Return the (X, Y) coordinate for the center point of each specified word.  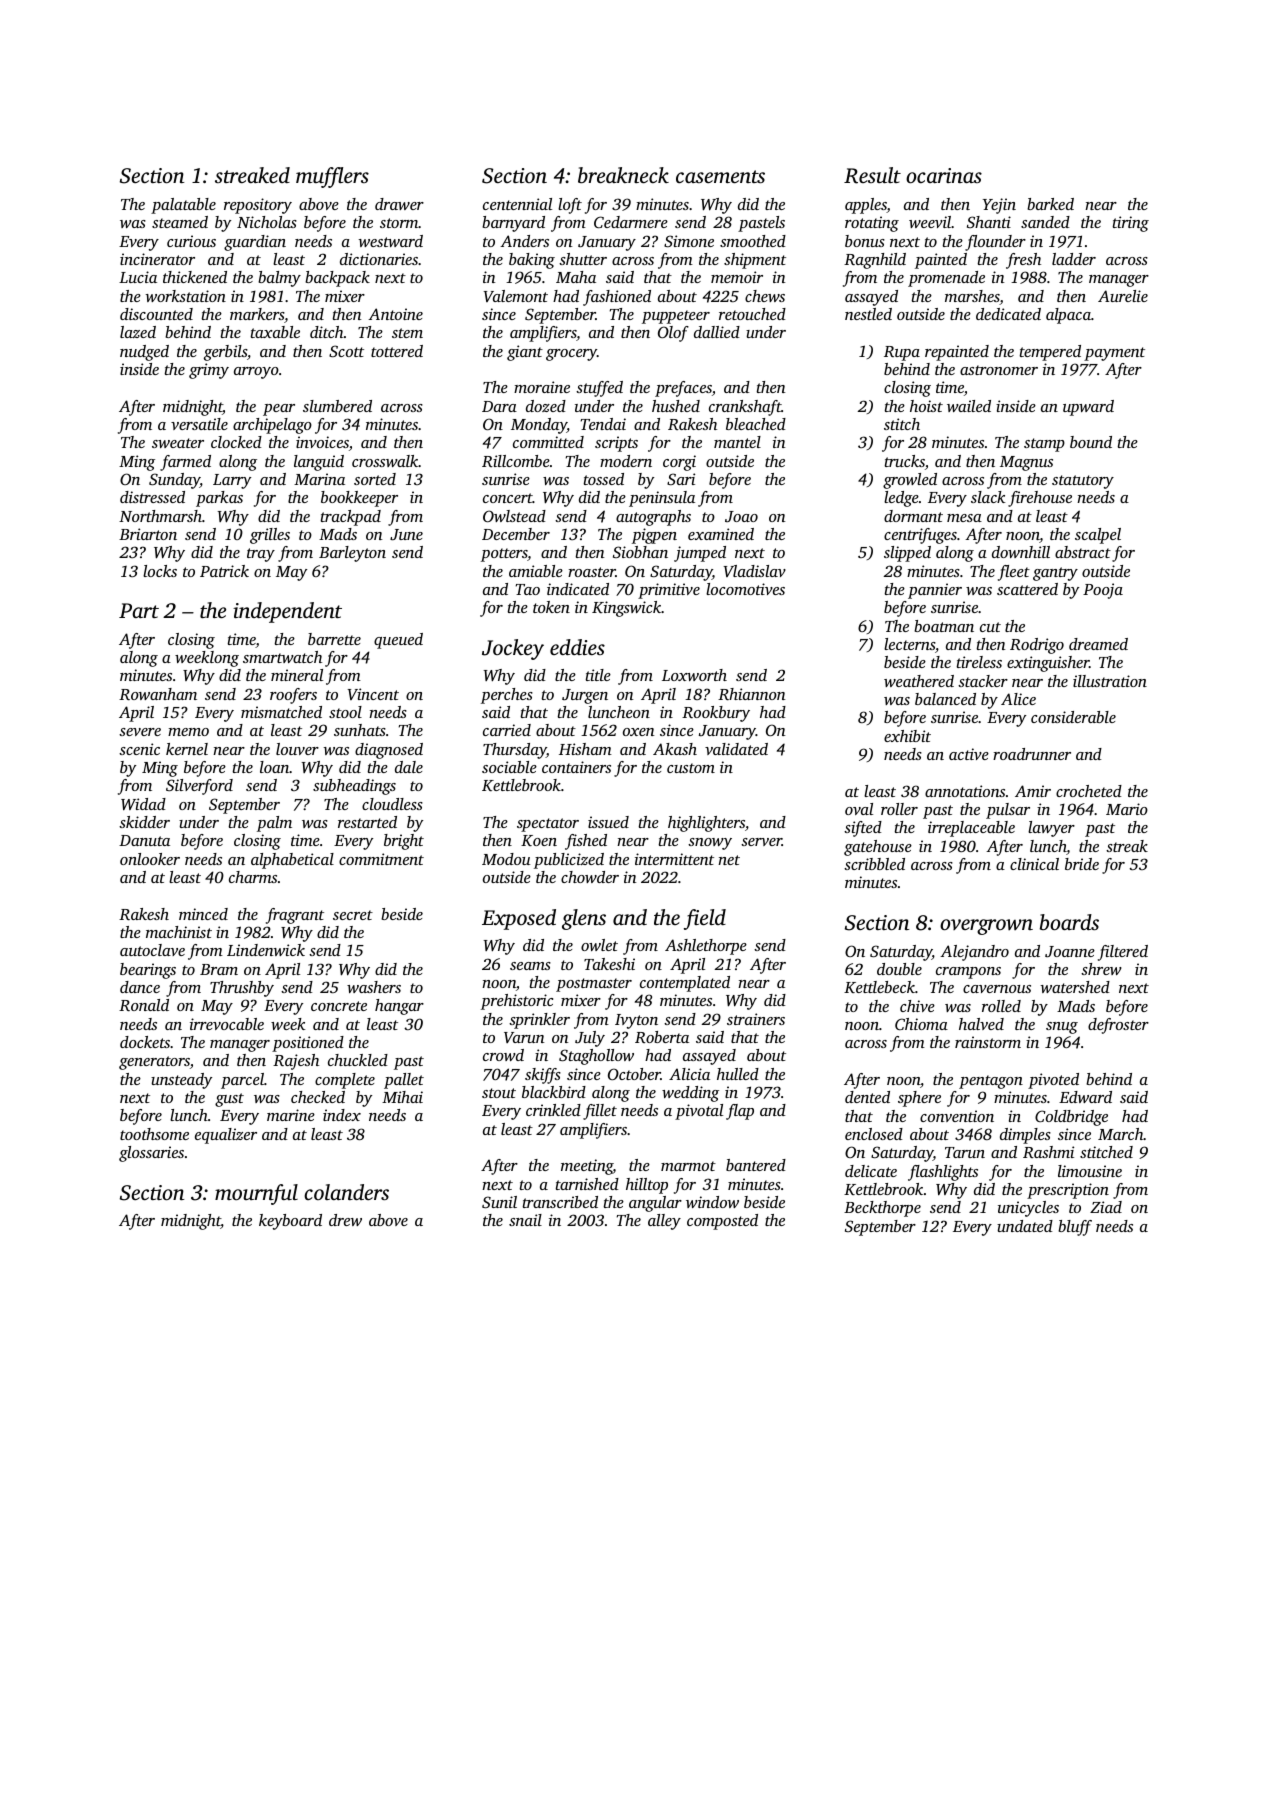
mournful (256, 1194)
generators (154, 1063)
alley (664, 1222)
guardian (255, 243)
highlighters (706, 824)
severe (140, 732)
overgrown (986, 927)
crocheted (1089, 791)
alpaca (1068, 316)
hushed (676, 406)
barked (1050, 204)
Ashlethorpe (706, 947)
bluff (1075, 1228)
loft (570, 206)
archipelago (272, 426)
